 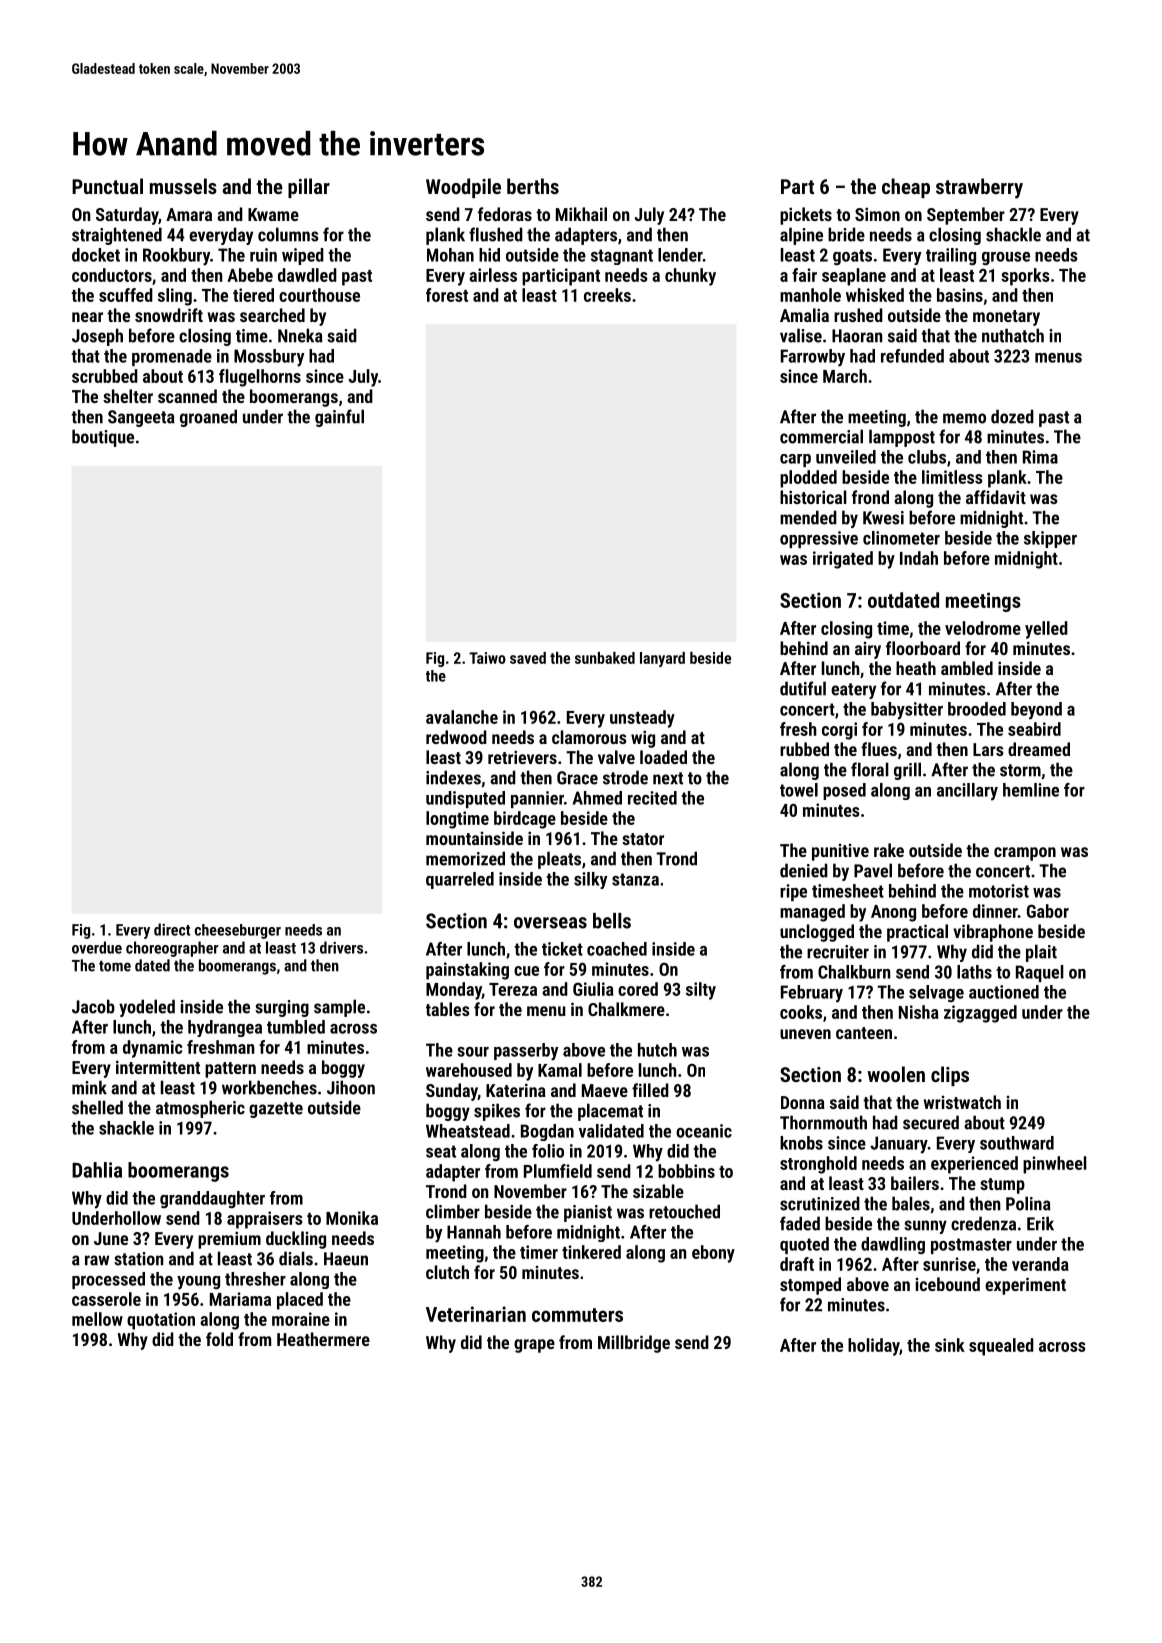 What do you see at coordinates (273, 214) in the image?
I see `Kwame` at bounding box center [273, 214].
